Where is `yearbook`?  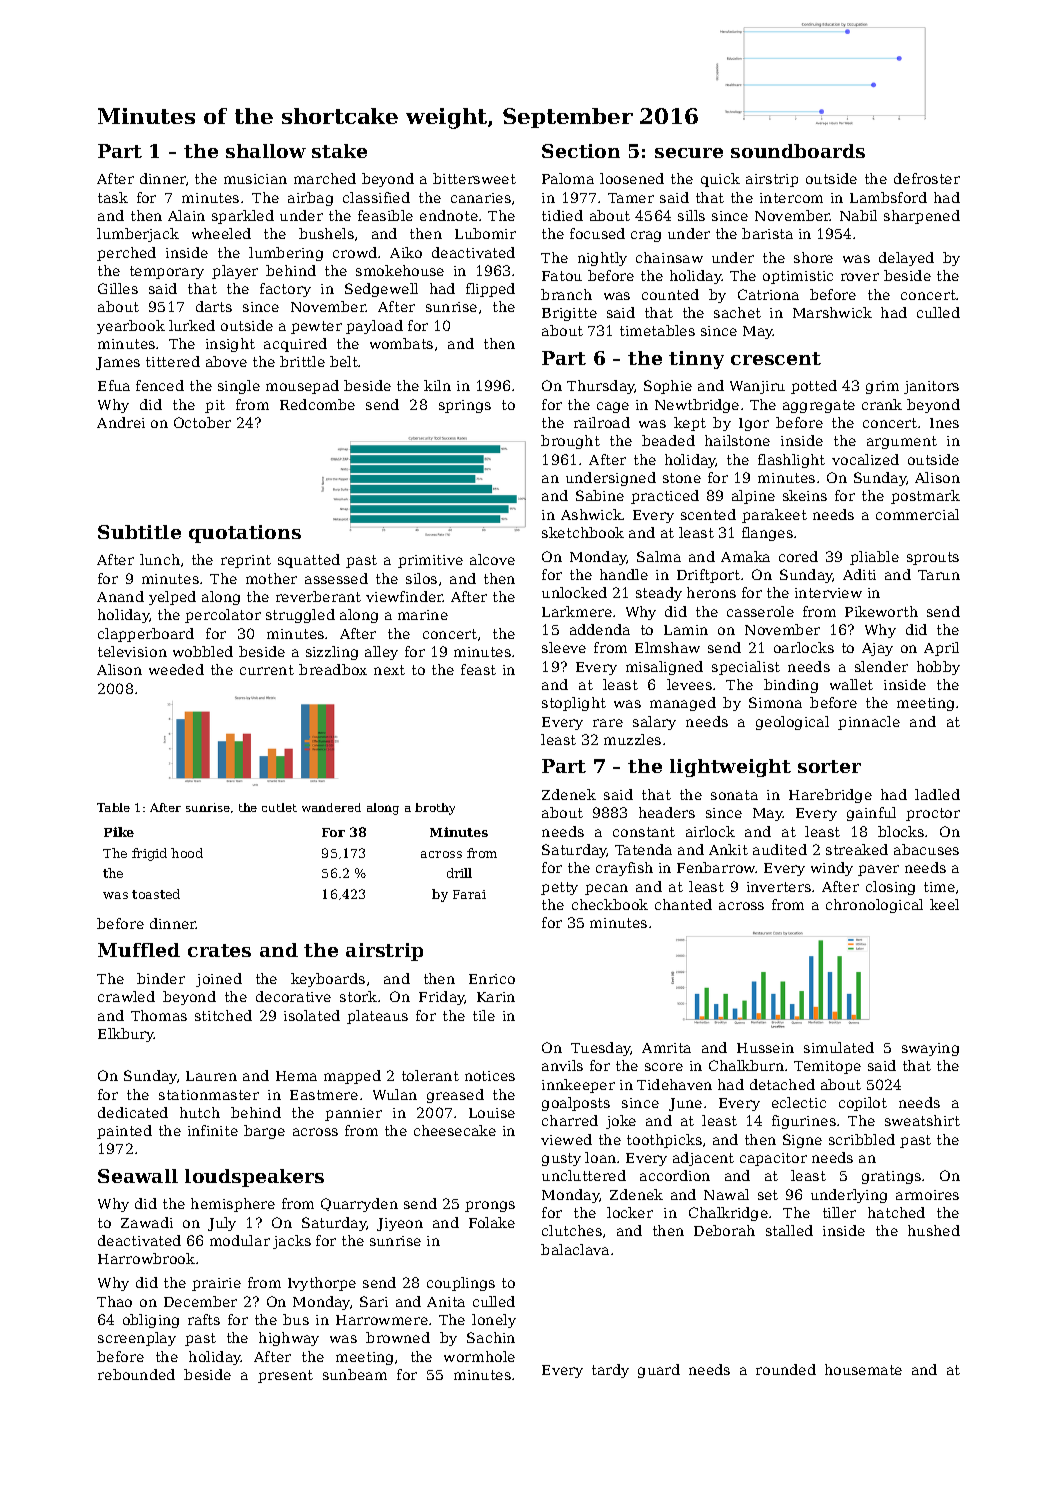 yearbook is located at coordinates (131, 327).
